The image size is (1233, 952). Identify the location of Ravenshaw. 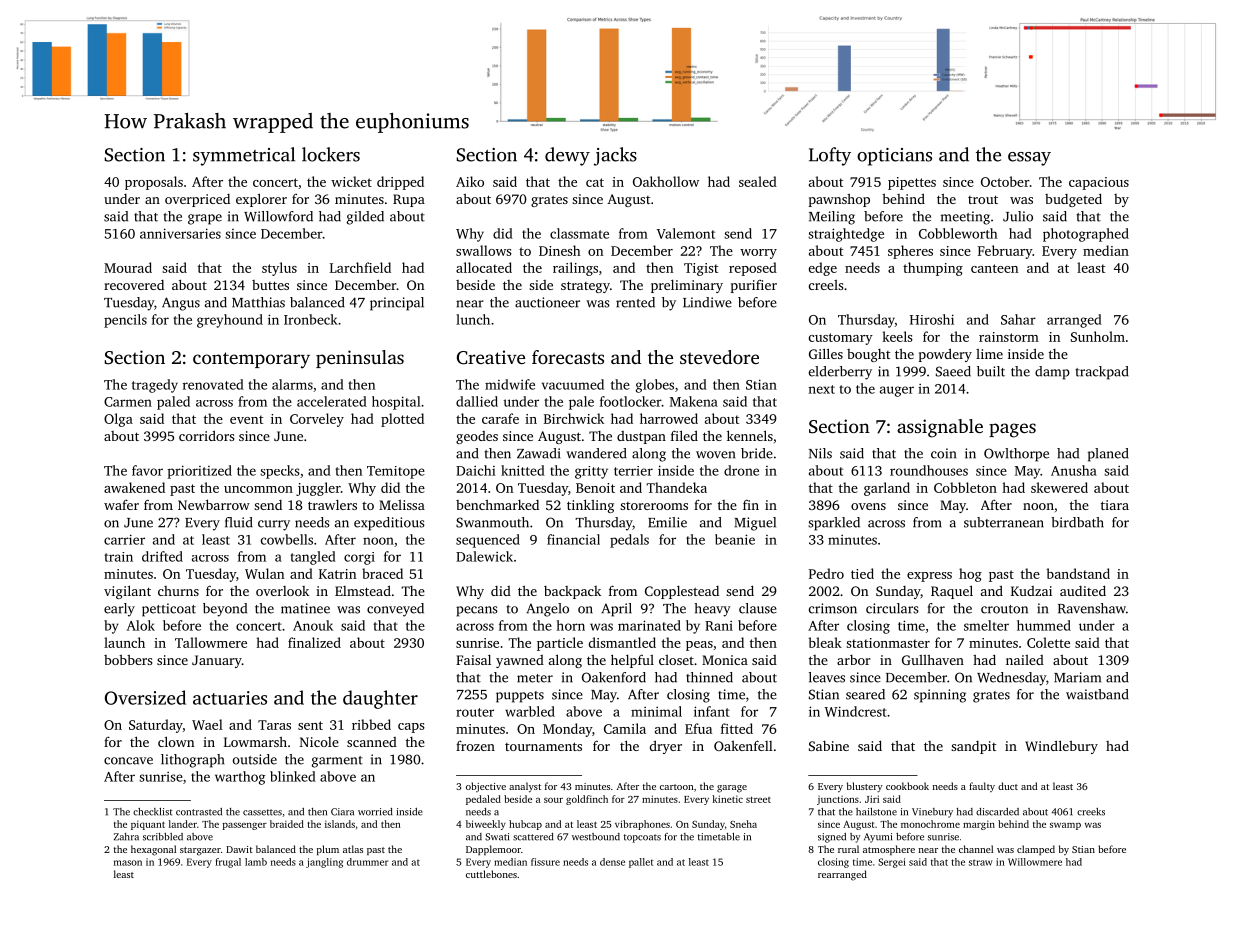
(1092, 608).
